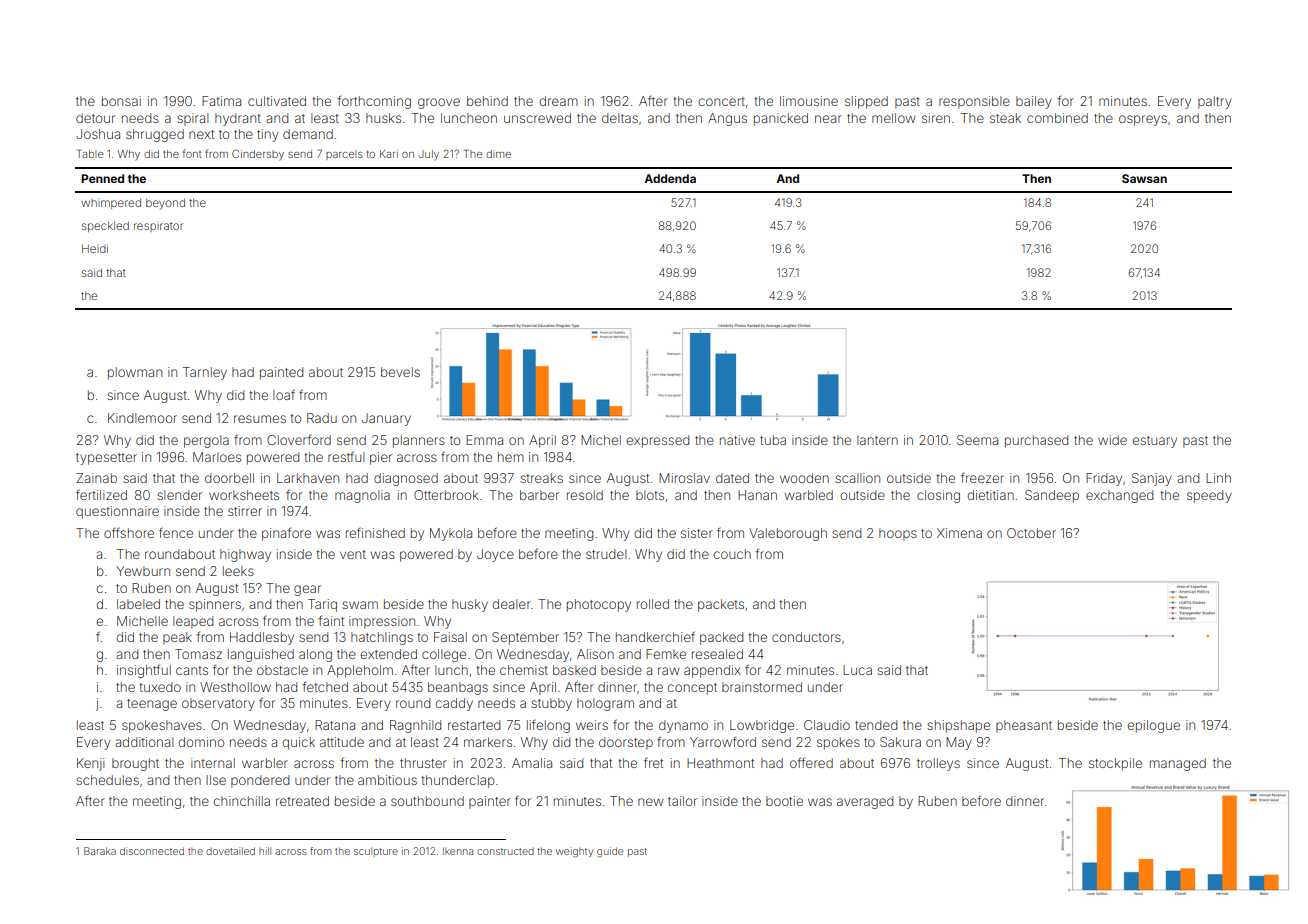 This document has height=924, width=1308. I want to click on stockpile, so click(1115, 764).
